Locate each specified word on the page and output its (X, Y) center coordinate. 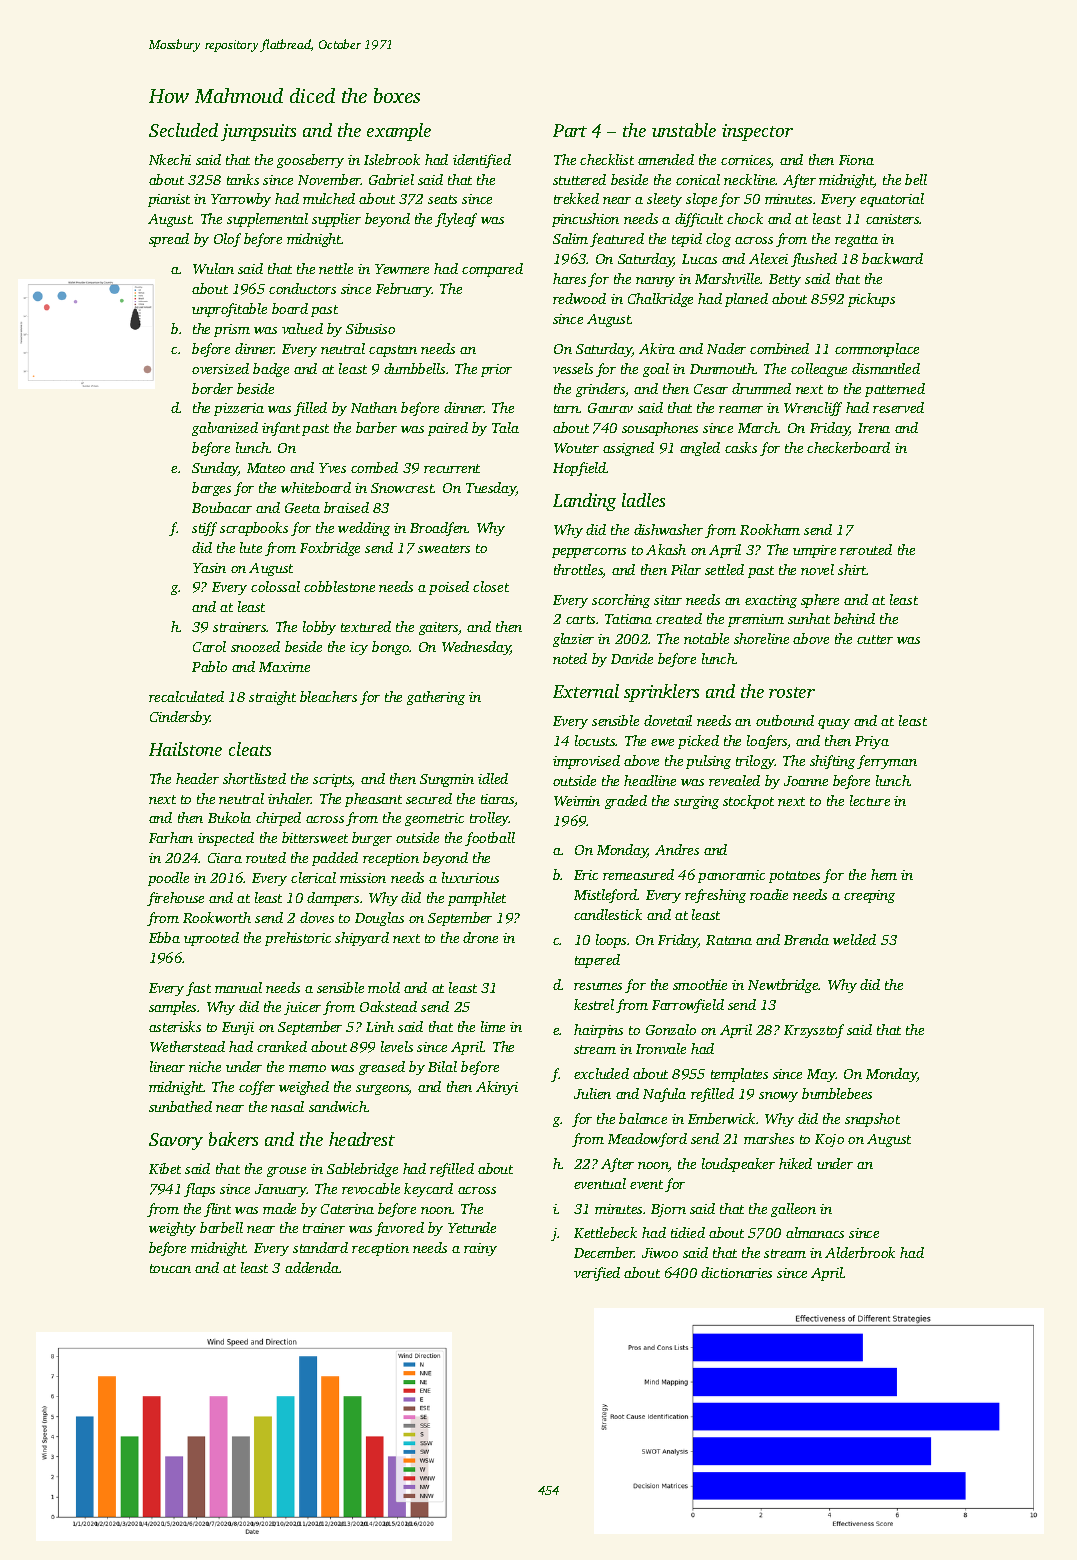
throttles (578, 571)
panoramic (731, 876)
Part (570, 130)
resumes (598, 986)
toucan (170, 1268)
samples (172, 1008)
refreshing (715, 896)
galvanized (225, 429)
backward (892, 258)
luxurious (470, 877)
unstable (684, 130)
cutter (875, 639)
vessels (573, 368)
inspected (226, 839)
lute (251, 547)
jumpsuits (258, 132)
